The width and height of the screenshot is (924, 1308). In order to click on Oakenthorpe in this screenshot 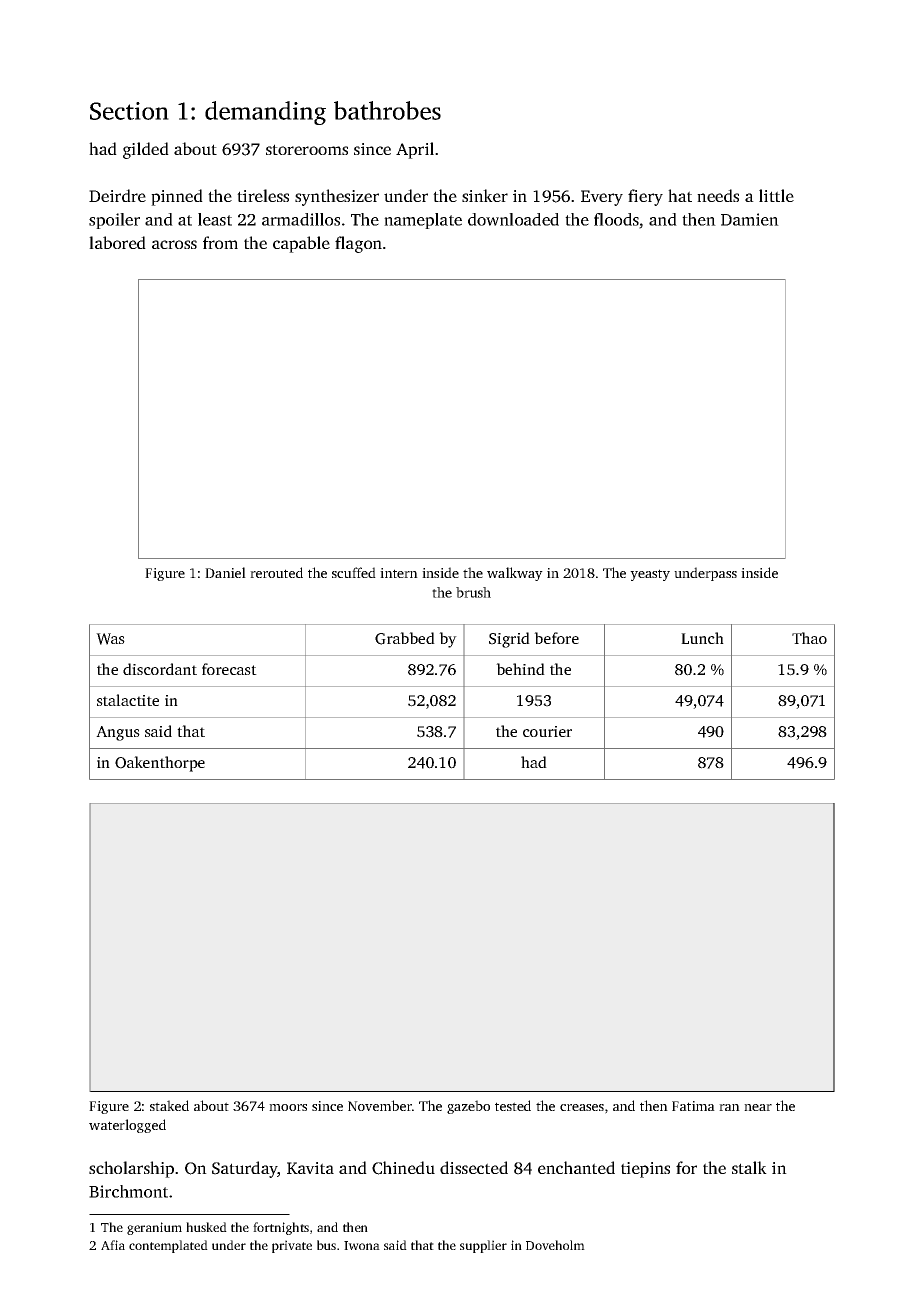, I will do `click(160, 764)`.
